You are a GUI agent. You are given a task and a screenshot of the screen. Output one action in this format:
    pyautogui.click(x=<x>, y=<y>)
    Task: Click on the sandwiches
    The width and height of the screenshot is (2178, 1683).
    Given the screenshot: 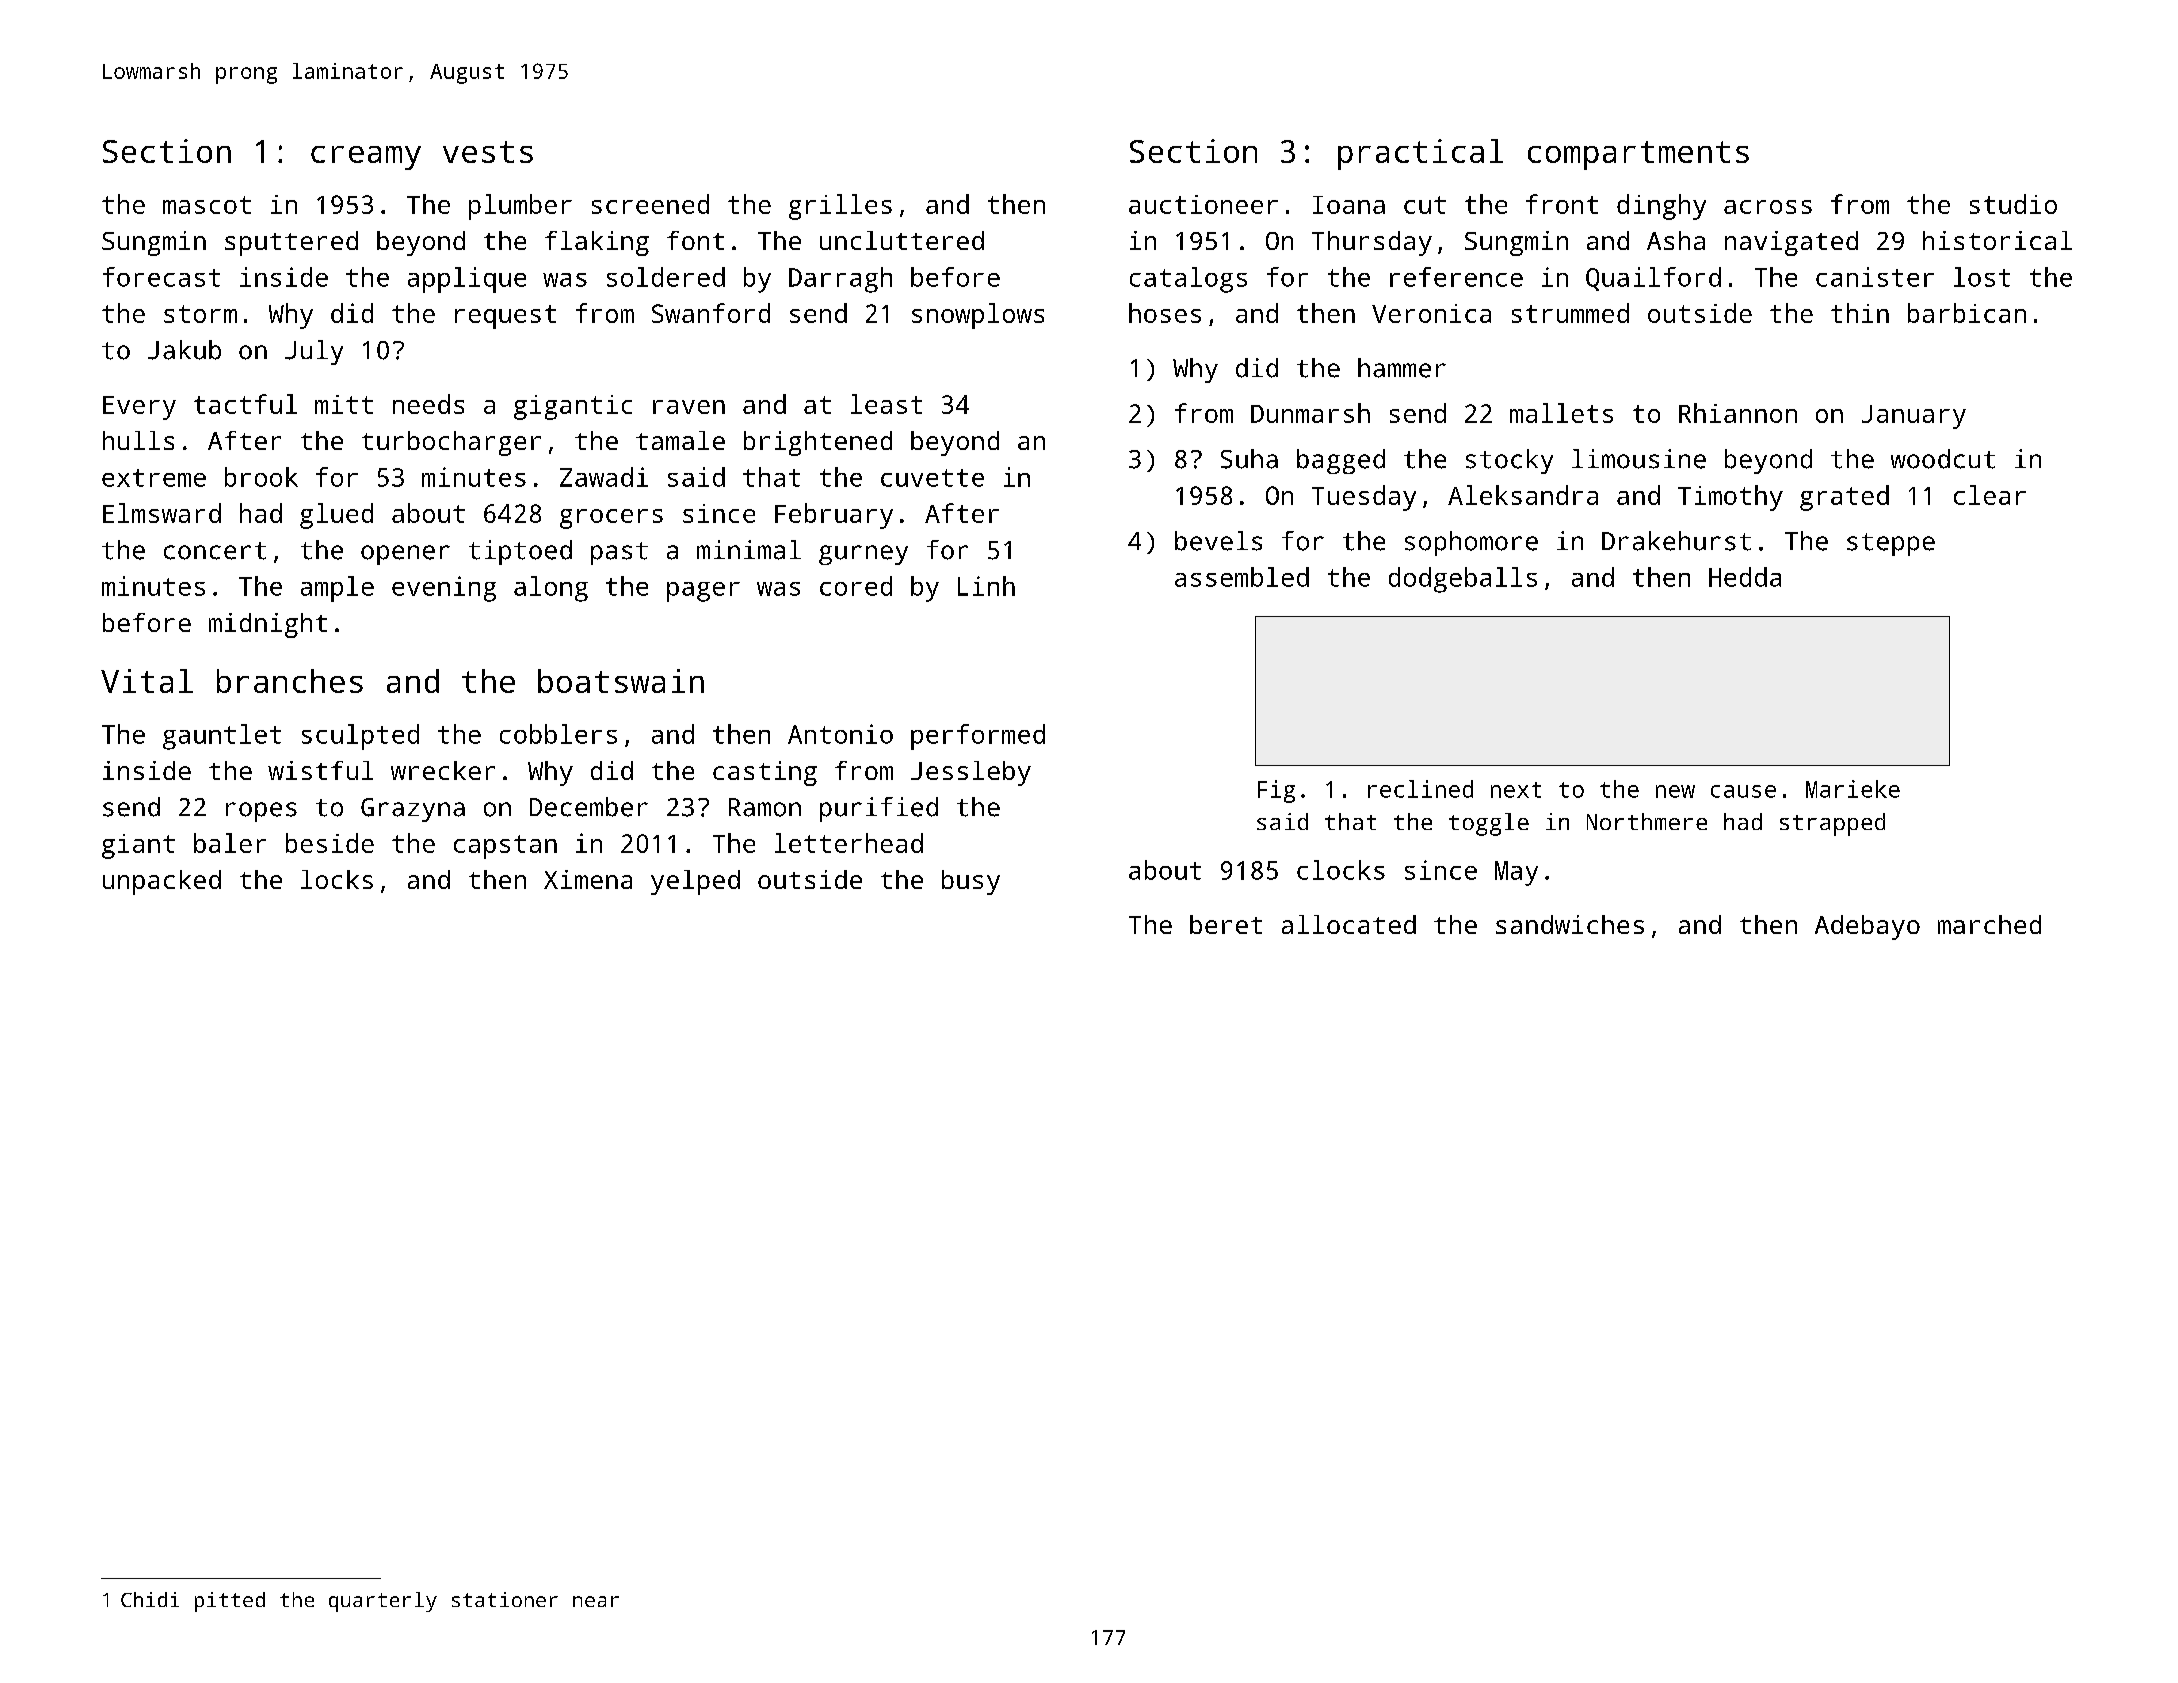 What is the action you would take?
    pyautogui.click(x=1570, y=924)
